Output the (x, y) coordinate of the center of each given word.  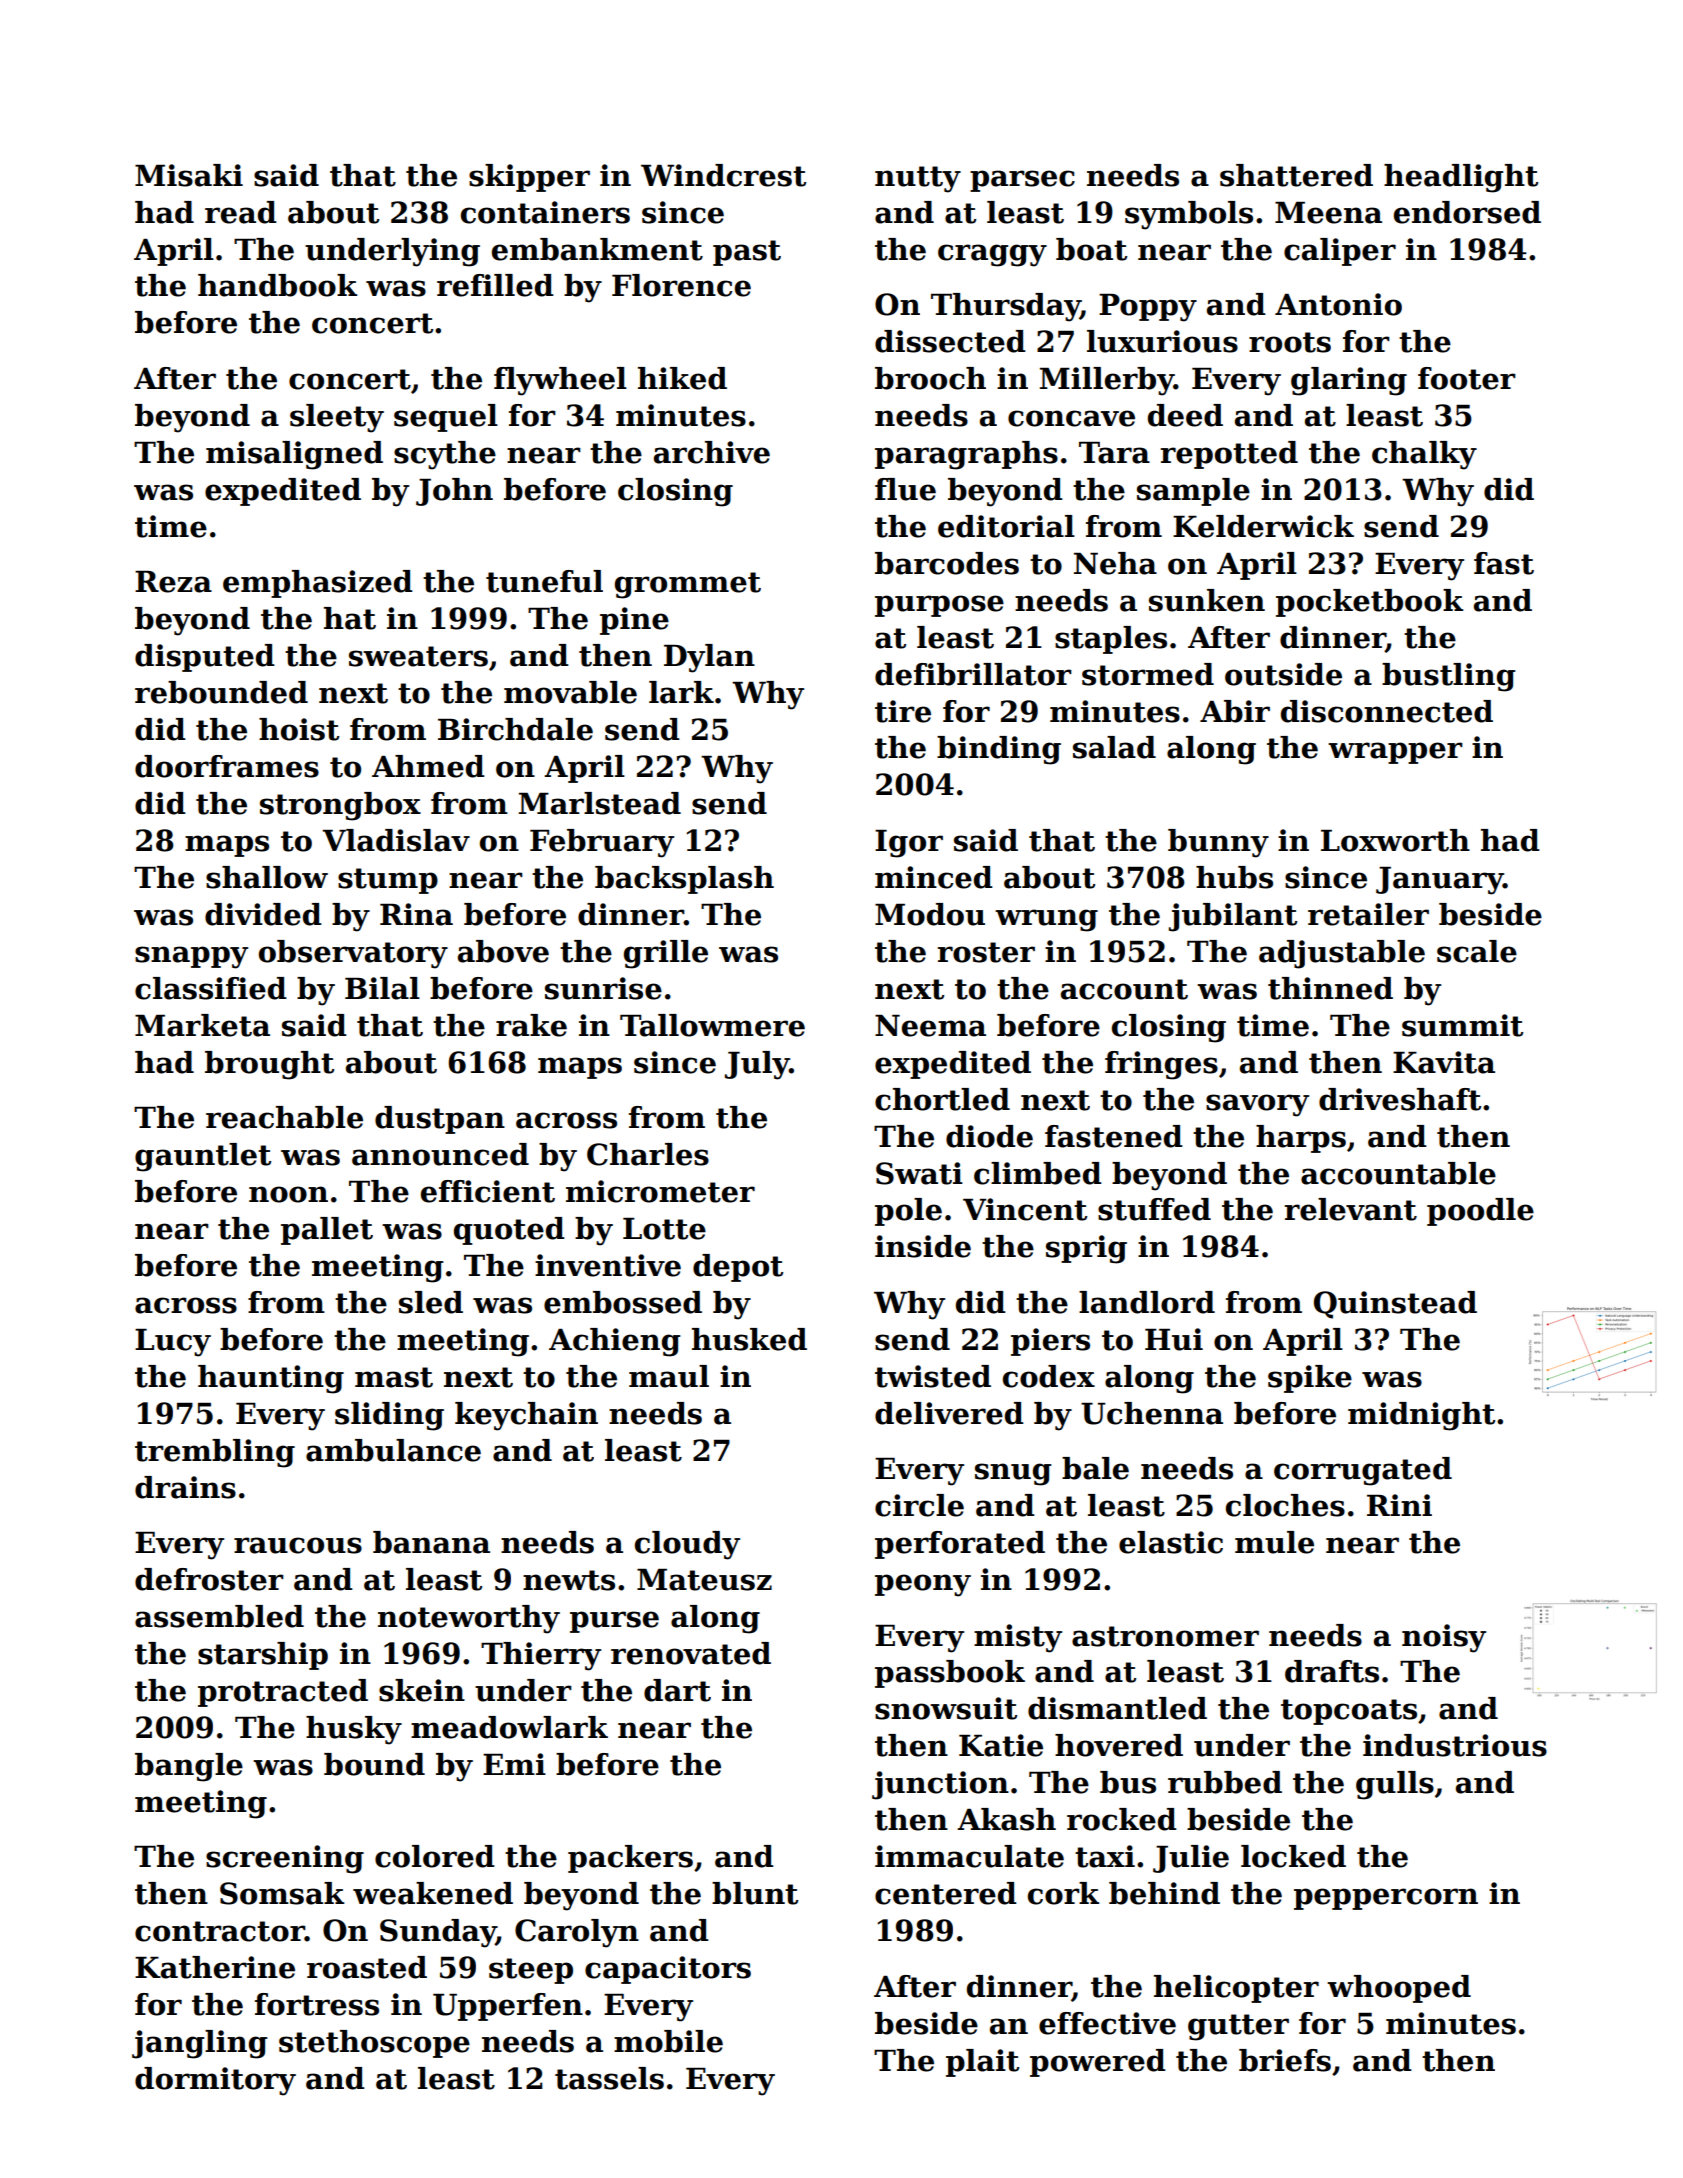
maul (669, 1376)
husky (354, 1730)
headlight (1461, 178)
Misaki (189, 175)
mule (1274, 1542)
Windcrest (723, 175)
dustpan (440, 1120)
